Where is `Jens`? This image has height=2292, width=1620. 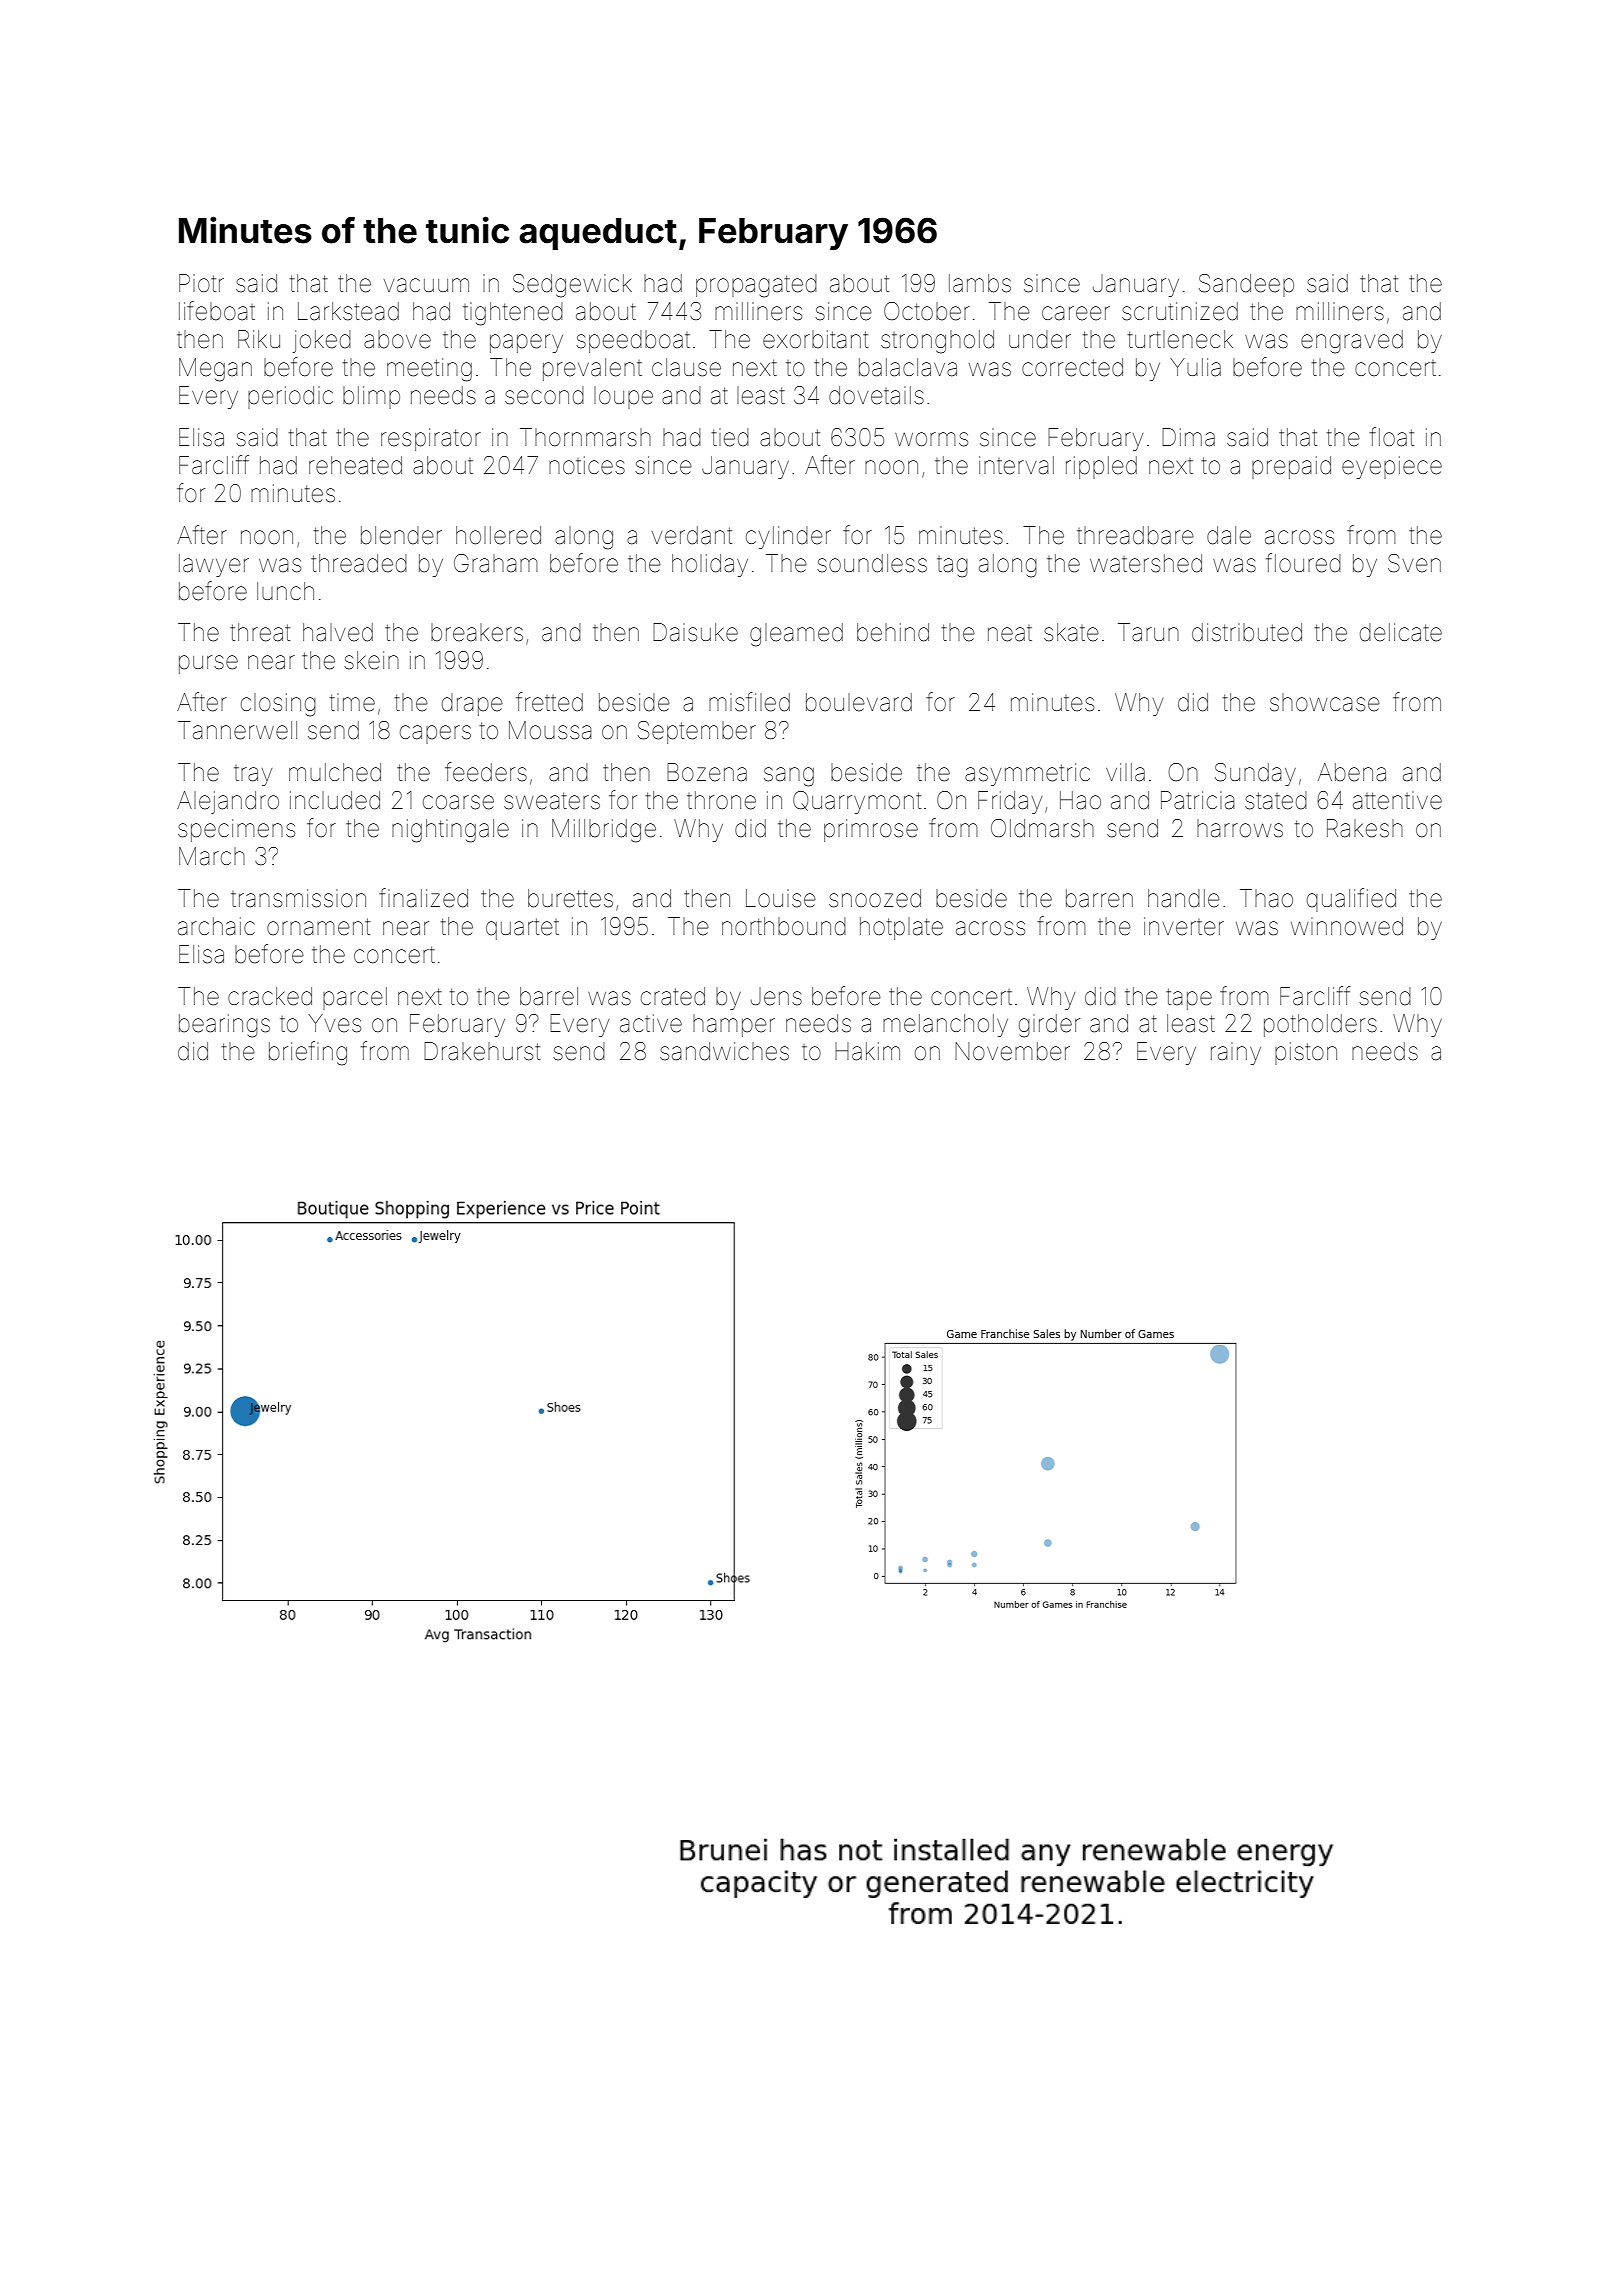
Jens is located at coordinates (776, 996).
